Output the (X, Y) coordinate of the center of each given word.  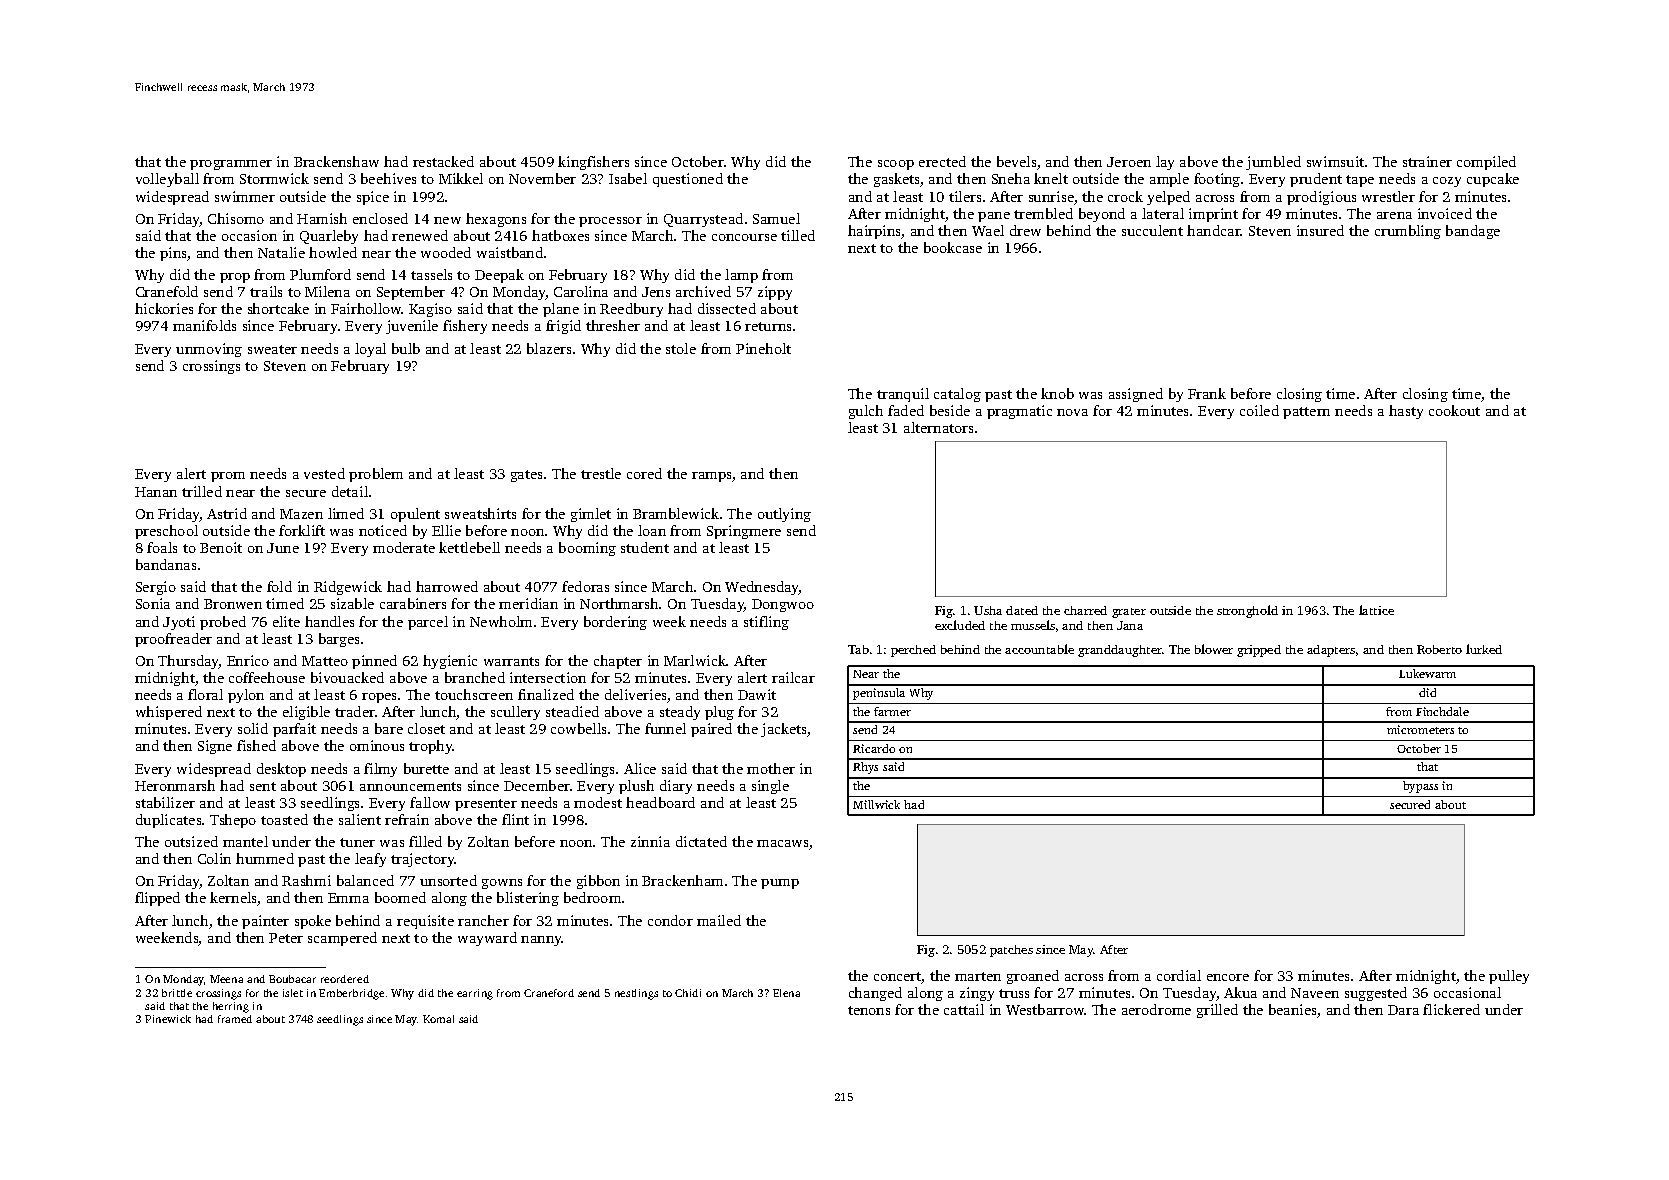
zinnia (650, 841)
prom (228, 477)
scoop (896, 165)
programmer (231, 165)
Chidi (688, 993)
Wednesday (762, 588)
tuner (357, 842)
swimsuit (1335, 161)
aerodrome (1156, 1009)
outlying (784, 515)
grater (1129, 613)
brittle (177, 993)
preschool (166, 532)
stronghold (1247, 611)
